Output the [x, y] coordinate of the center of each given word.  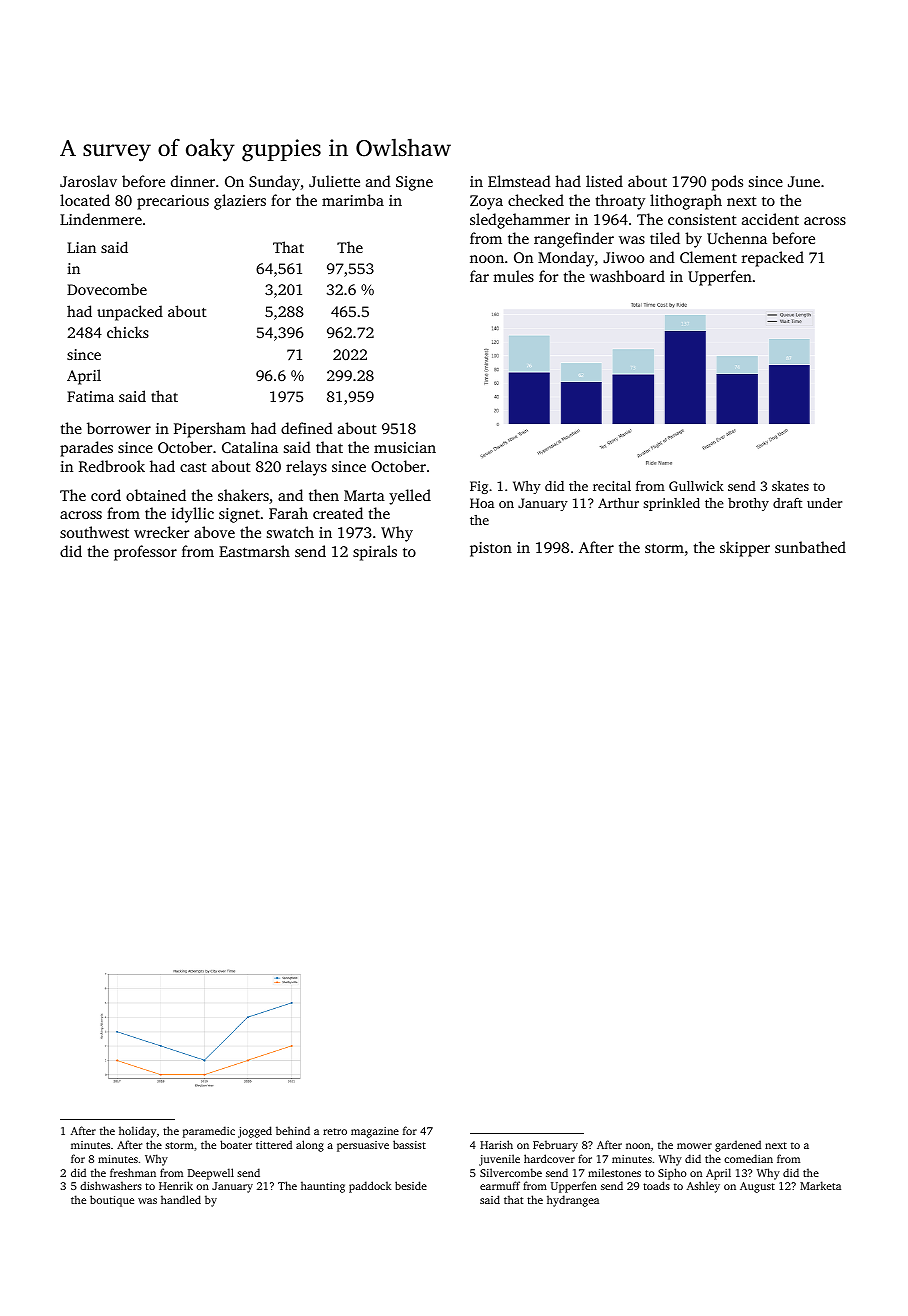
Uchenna [737, 238]
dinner [193, 181]
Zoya [486, 202]
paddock [370, 1187]
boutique [112, 1201]
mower [694, 1146]
